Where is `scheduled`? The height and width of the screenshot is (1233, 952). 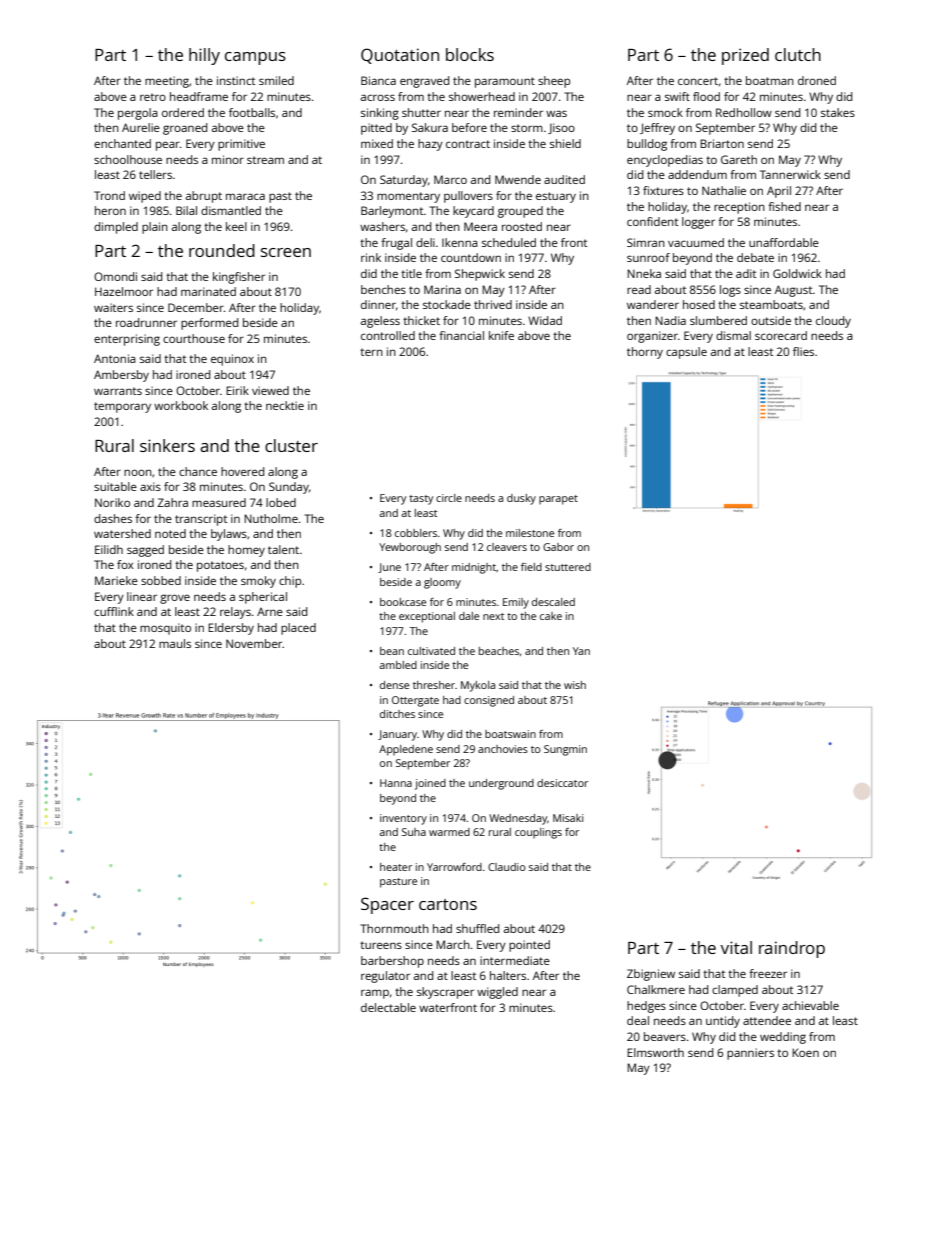 scheduled is located at coordinates (509, 242).
